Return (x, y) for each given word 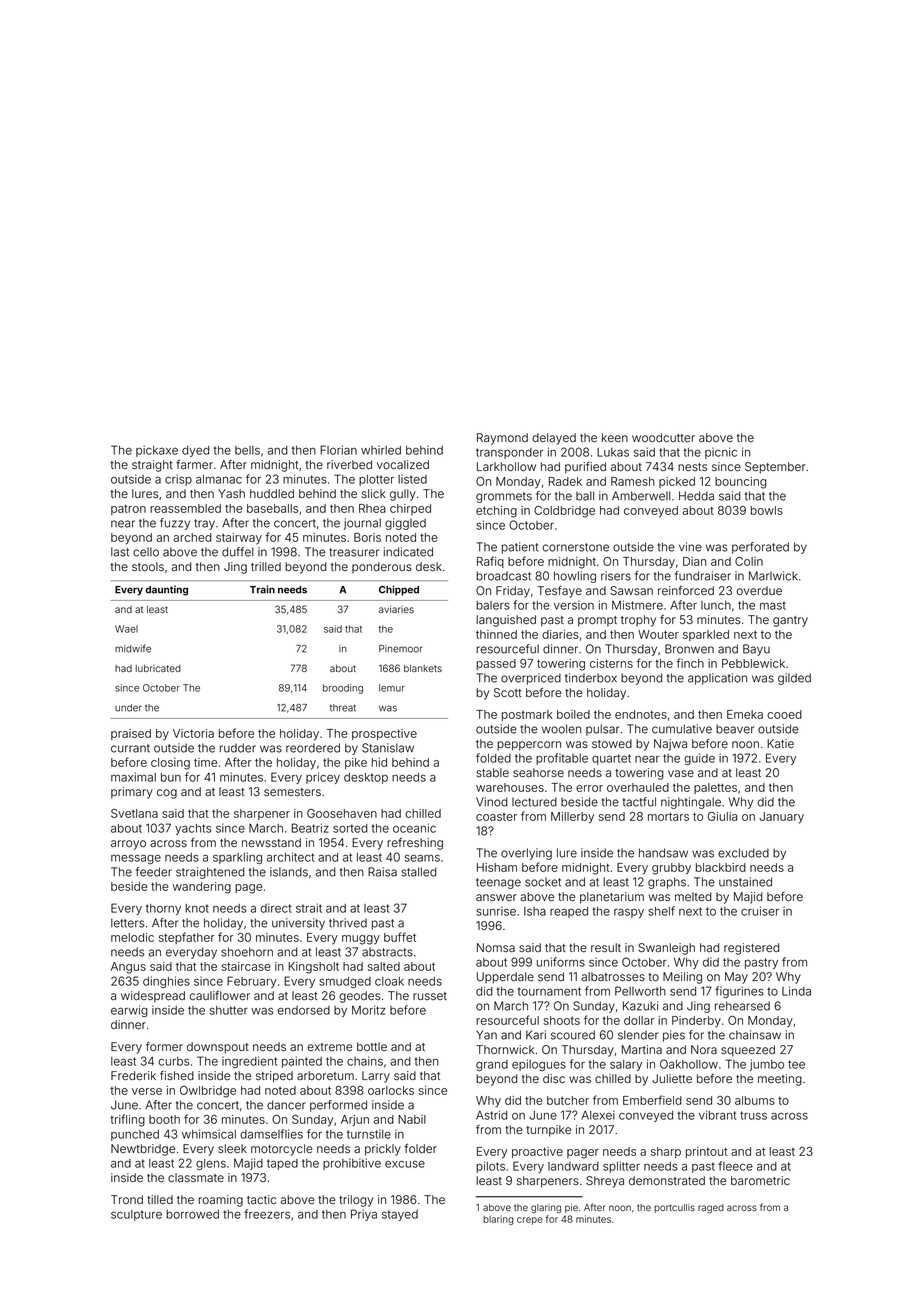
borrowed (192, 1214)
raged (711, 1208)
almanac (219, 479)
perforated (760, 548)
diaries (560, 634)
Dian (695, 561)
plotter (376, 480)
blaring (499, 1220)
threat (343, 708)
